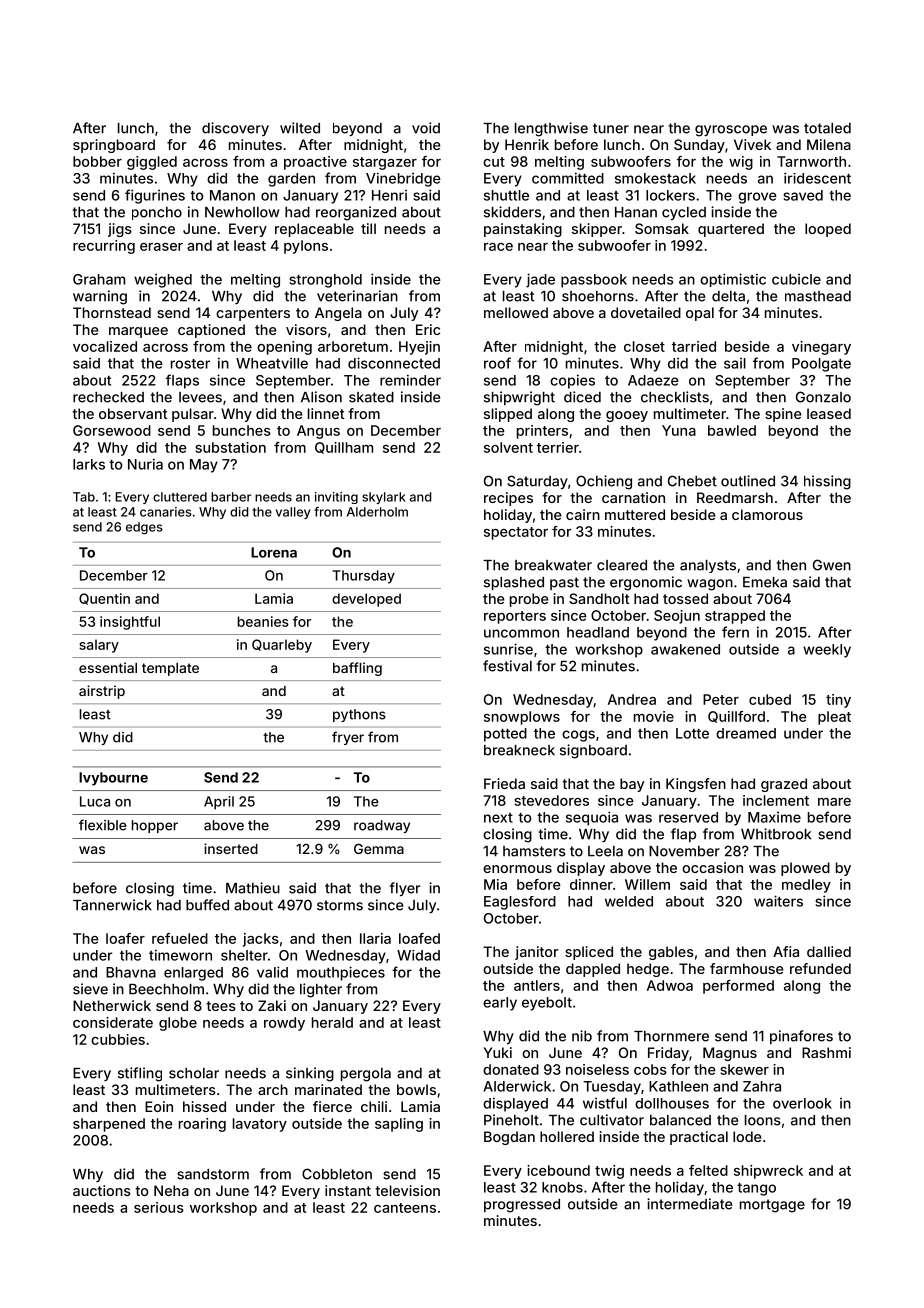  What do you see at coordinates (827, 128) in the page?
I see `totaled` at bounding box center [827, 128].
